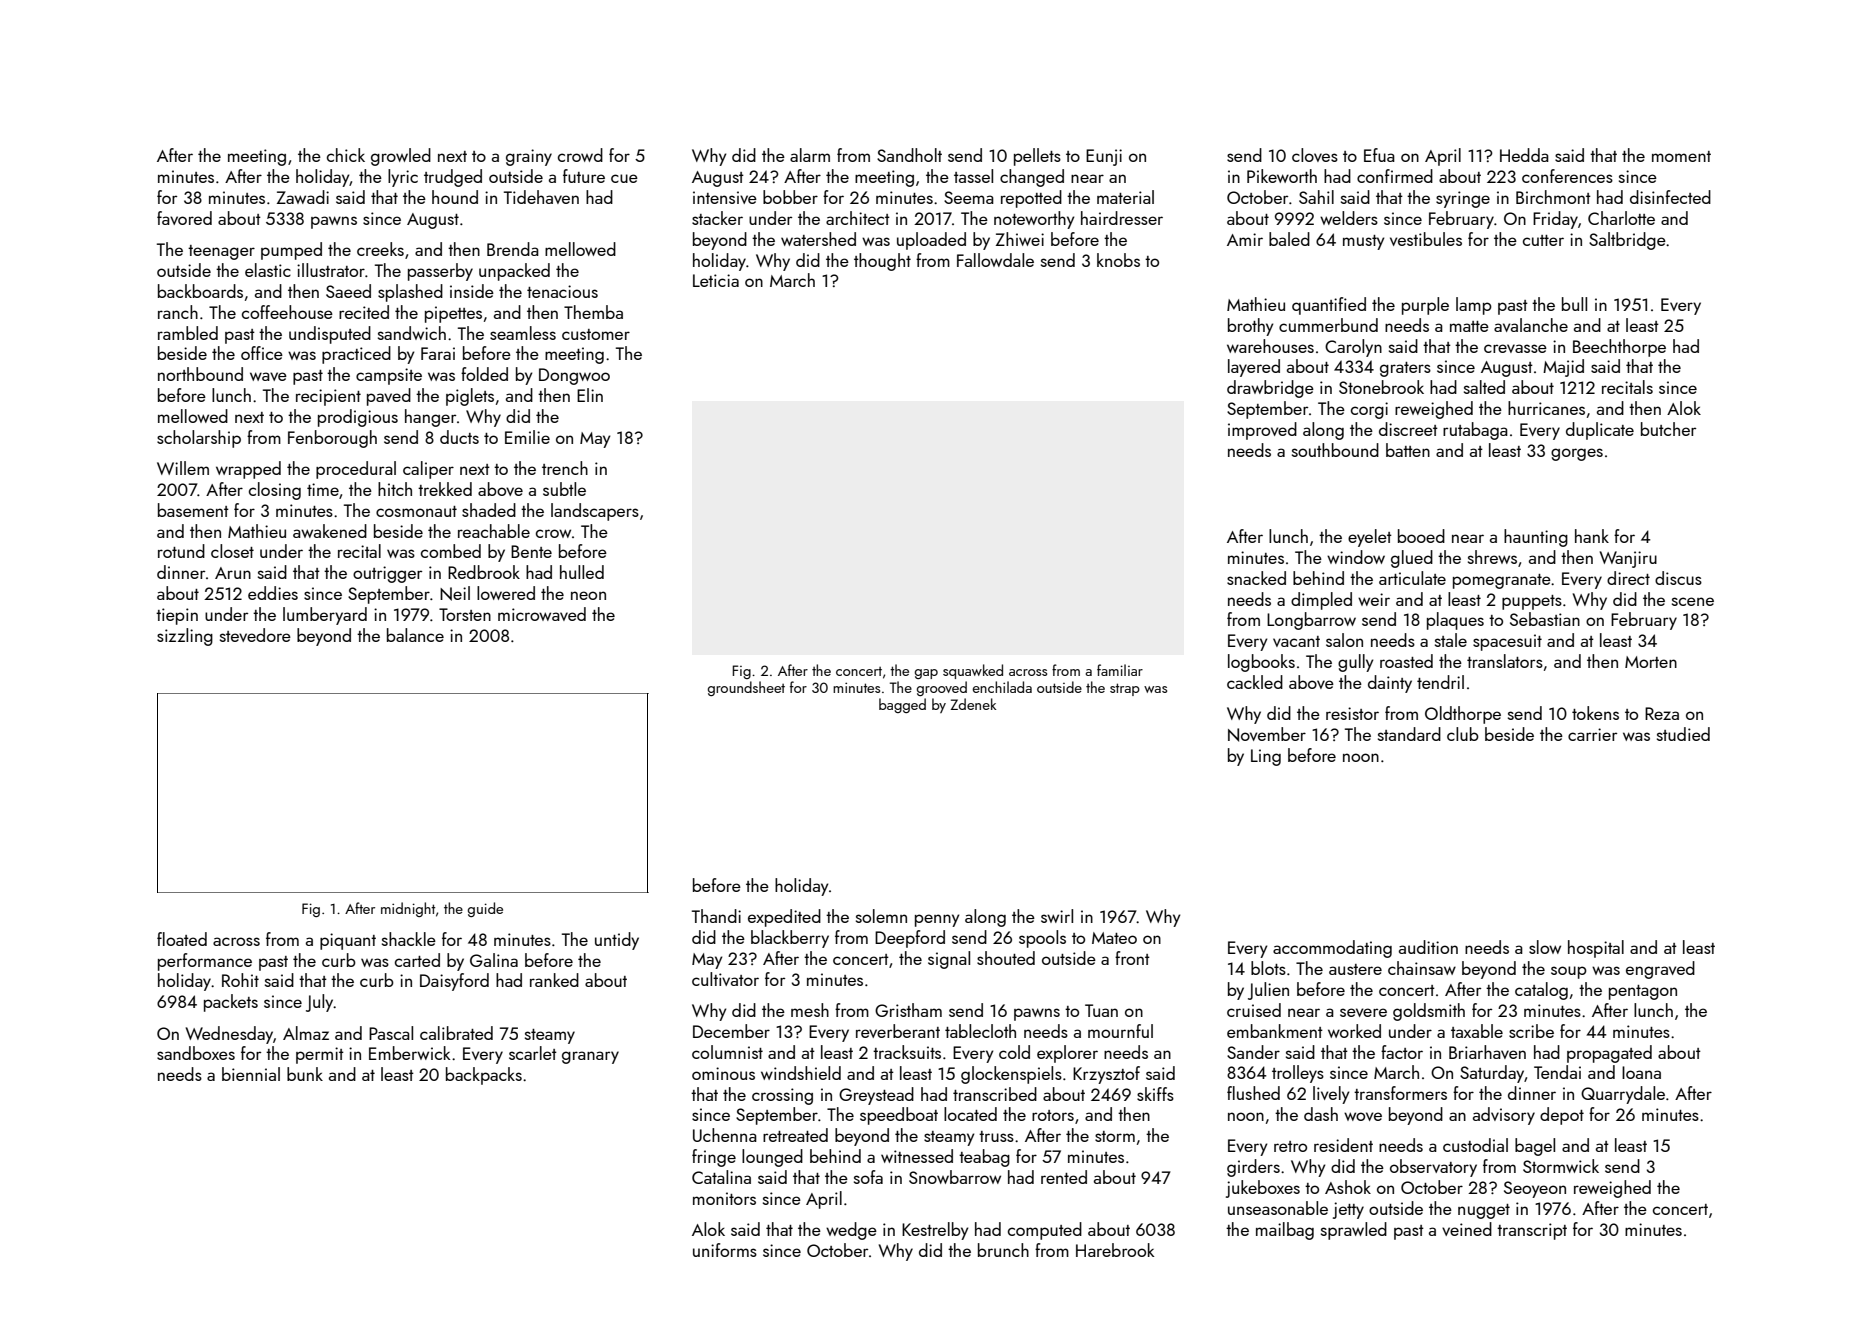  Describe the element at coordinates (484, 1076) in the page. I see `backpacks` at that location.
